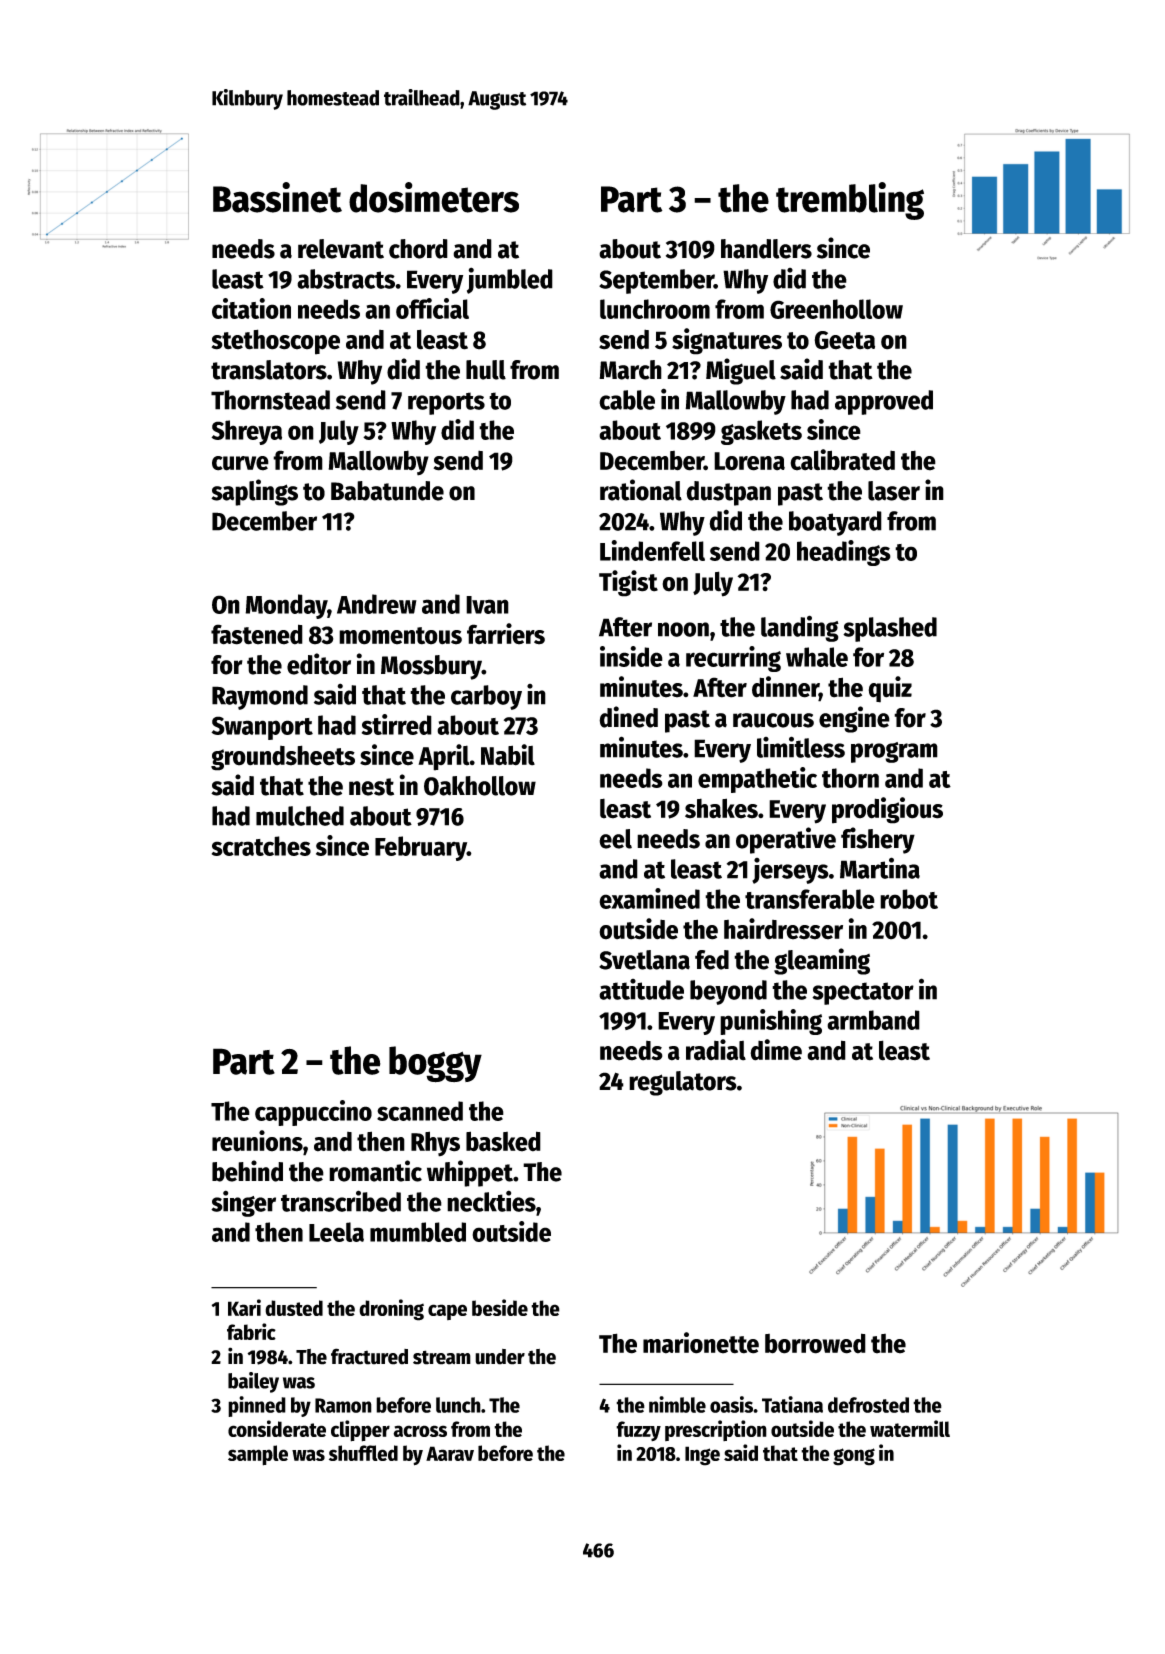  Describe the element at coordinates (638, 1431) in the screenshot. I see `fuzzy` at that location.
